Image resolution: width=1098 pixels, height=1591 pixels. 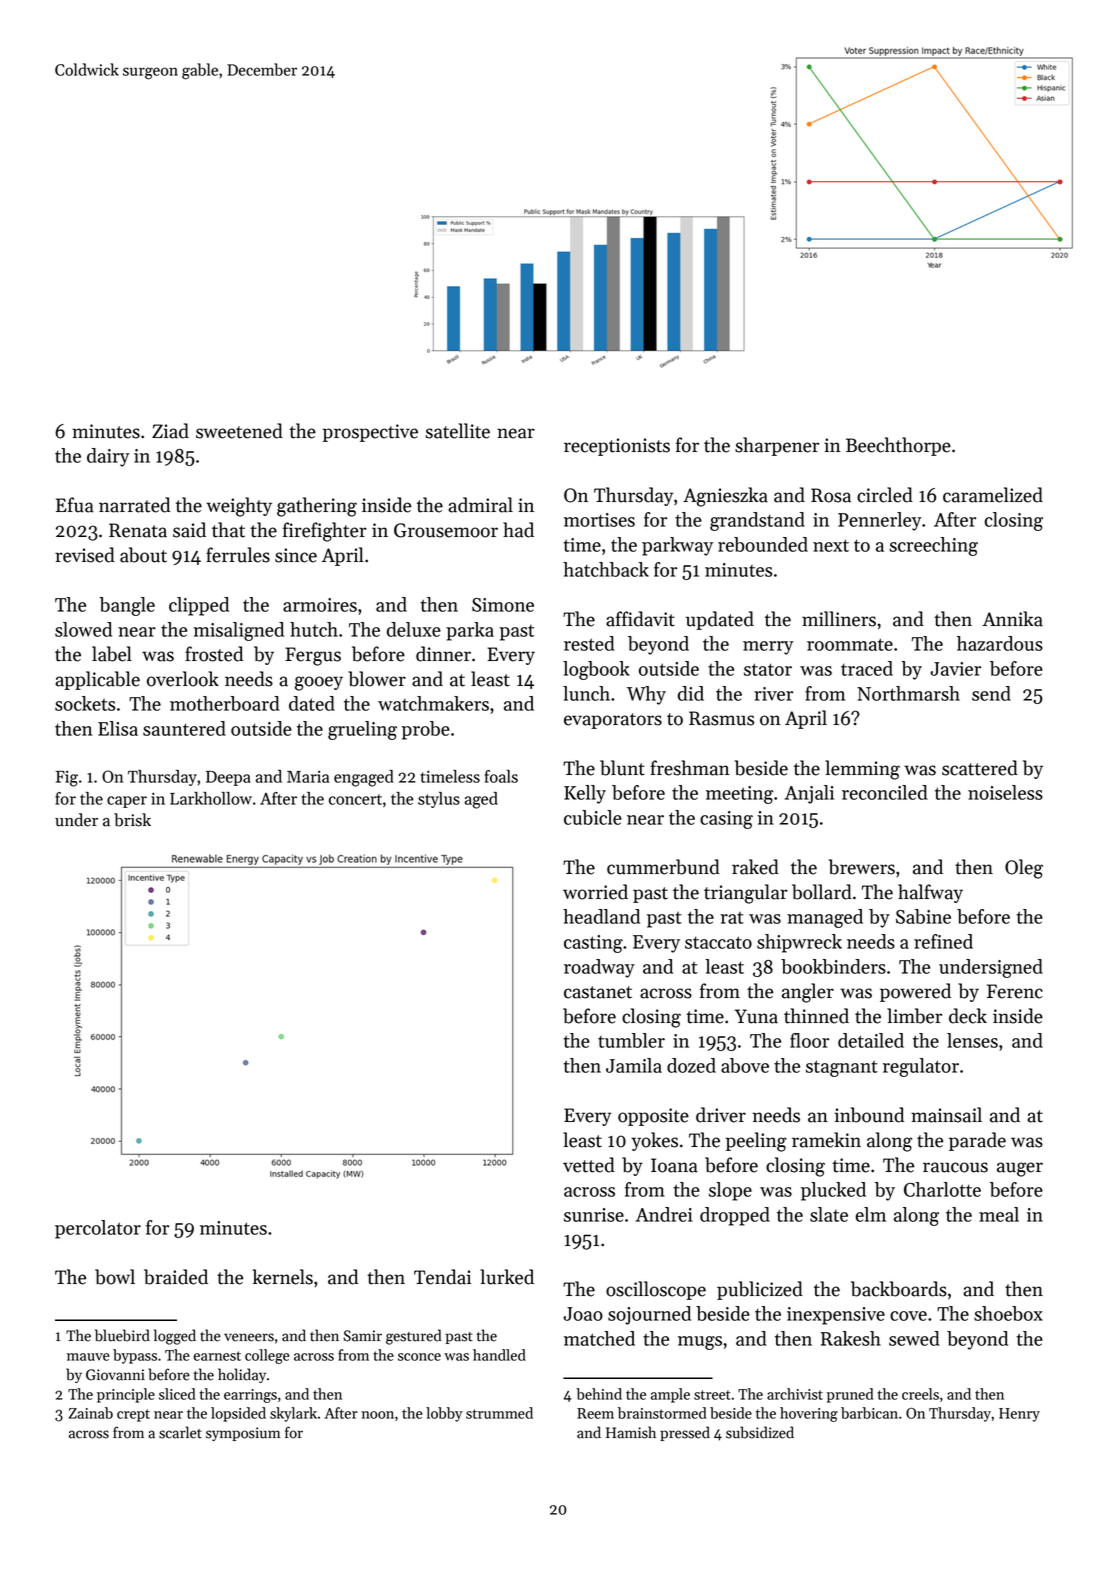 What do you see at coordinates (457, 431) in the document?
I see `satellite` at bounding box center [457, 431].
